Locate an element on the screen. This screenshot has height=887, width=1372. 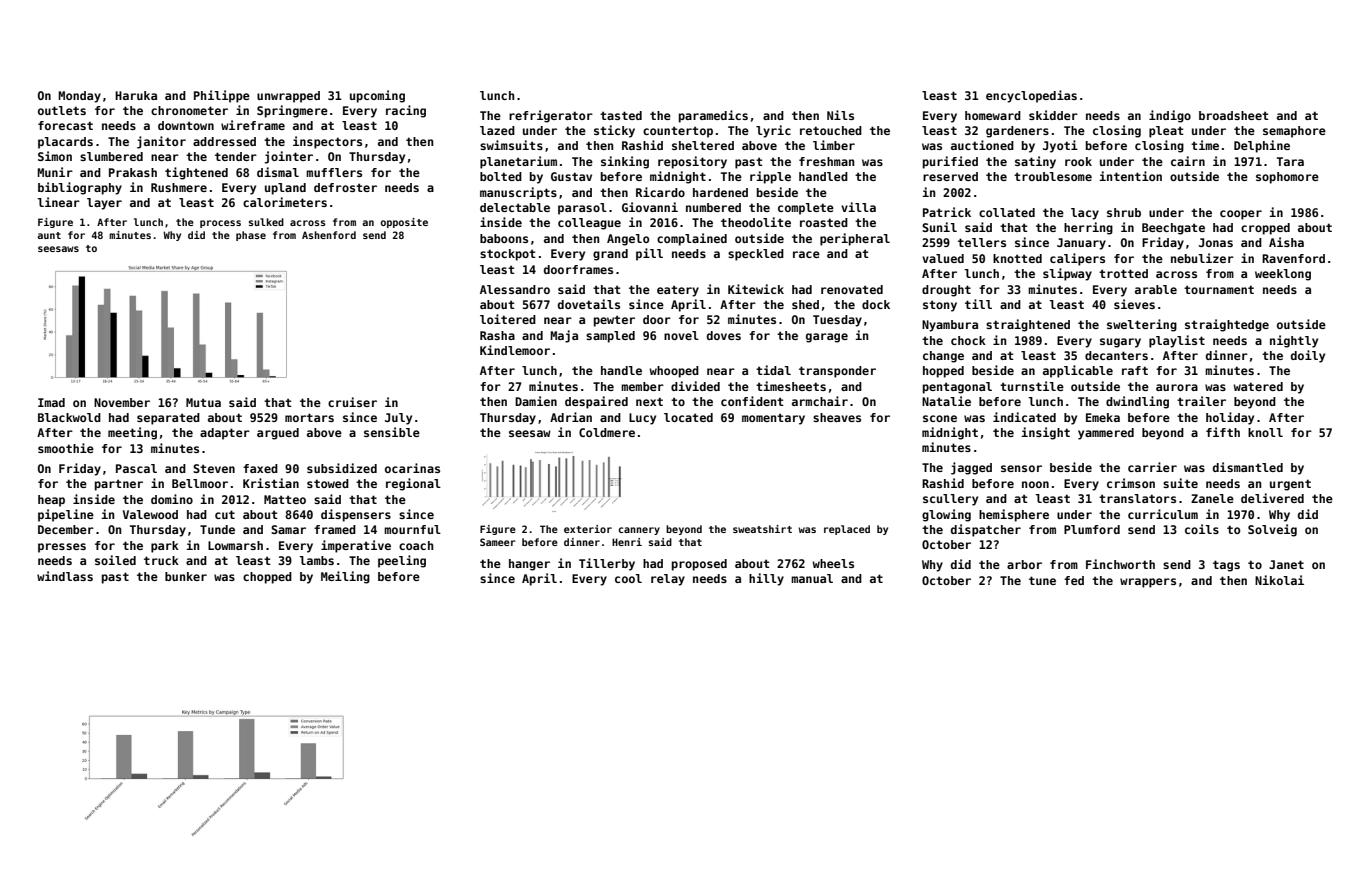
encyclopedias is located at coordinates (1031, 96).
